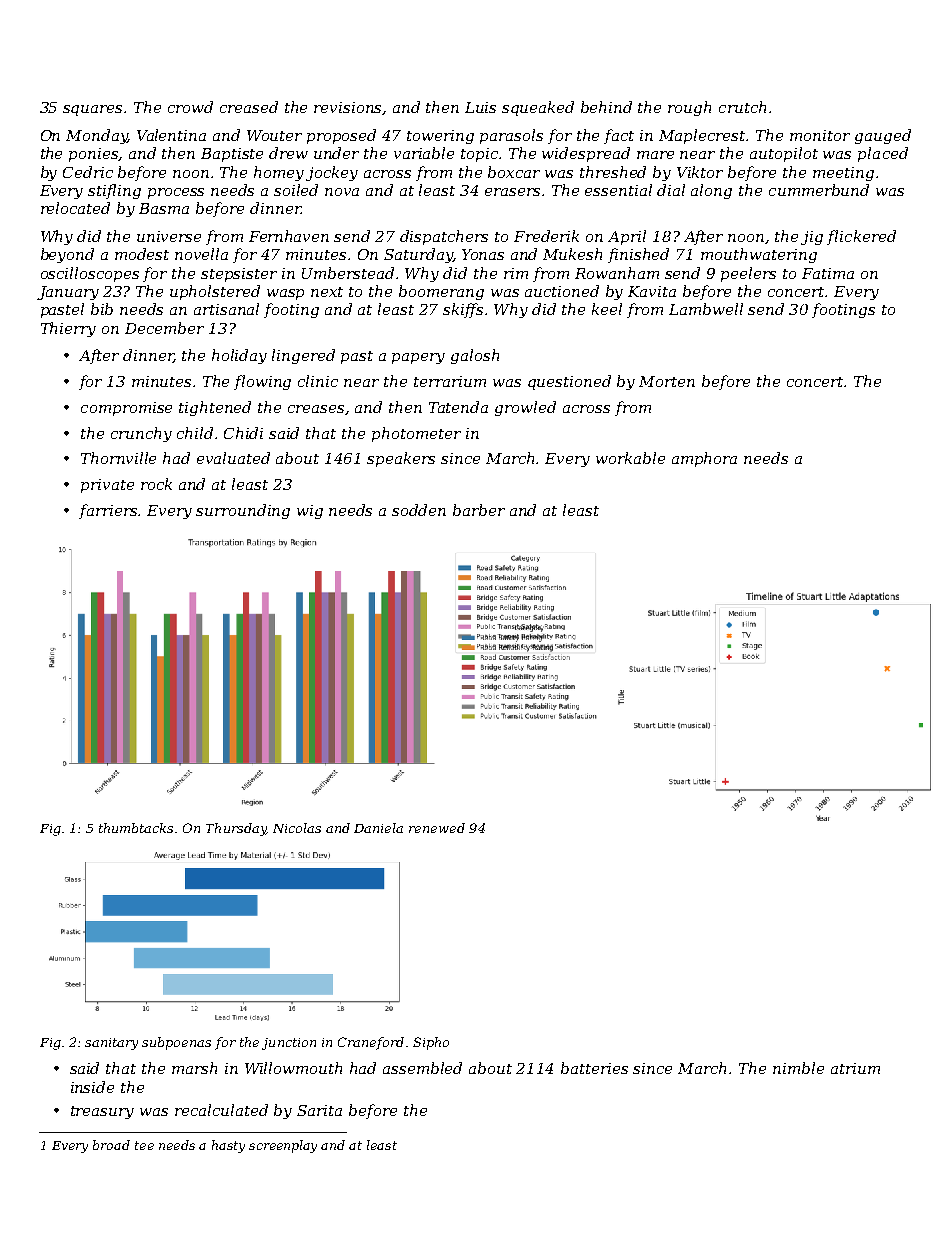  Describe the element at coordinates (310, 512) in the screenshot. I see `wig` at that location.
